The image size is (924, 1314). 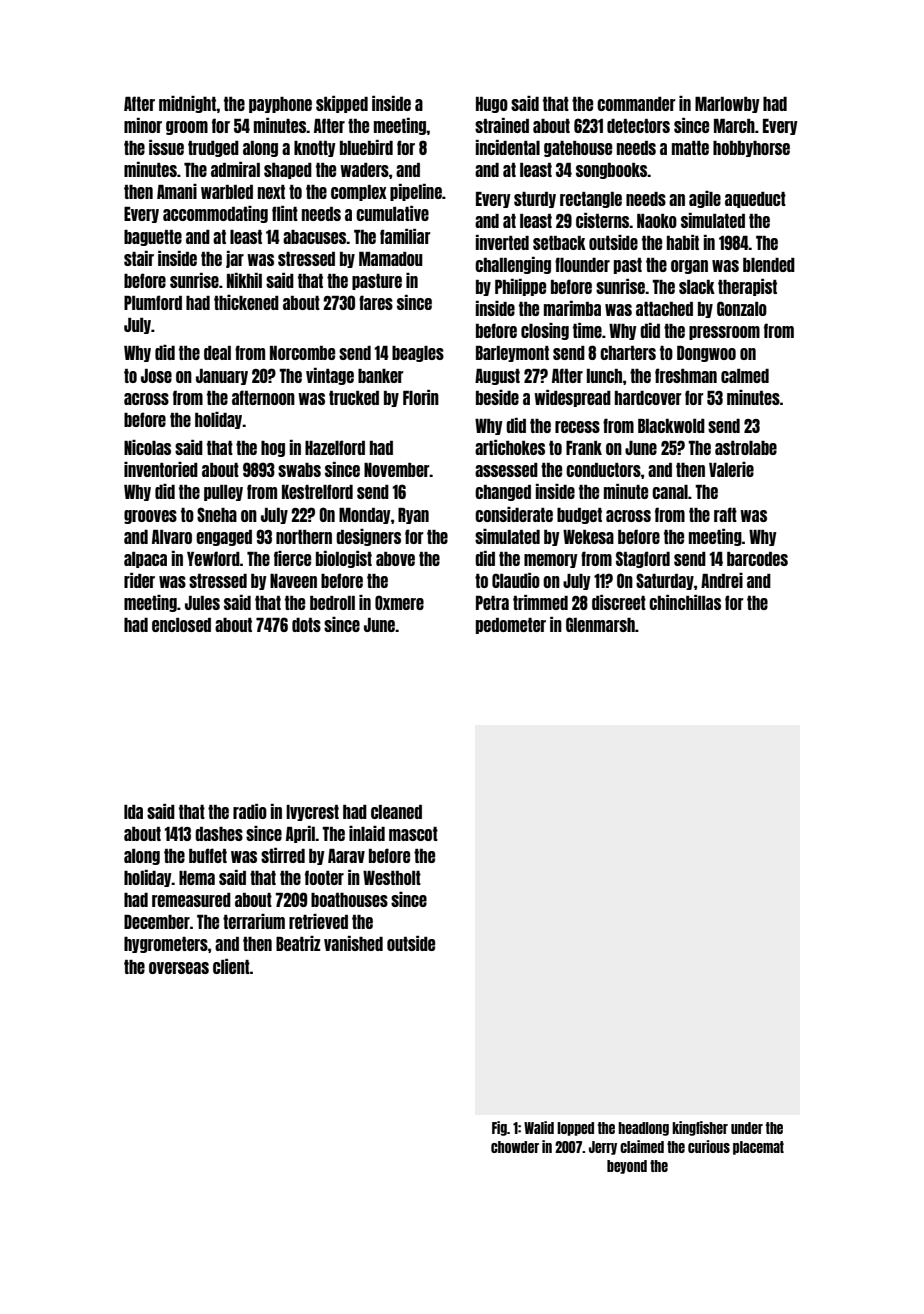 I want to click on midnight, so click(x=187, y=104).
